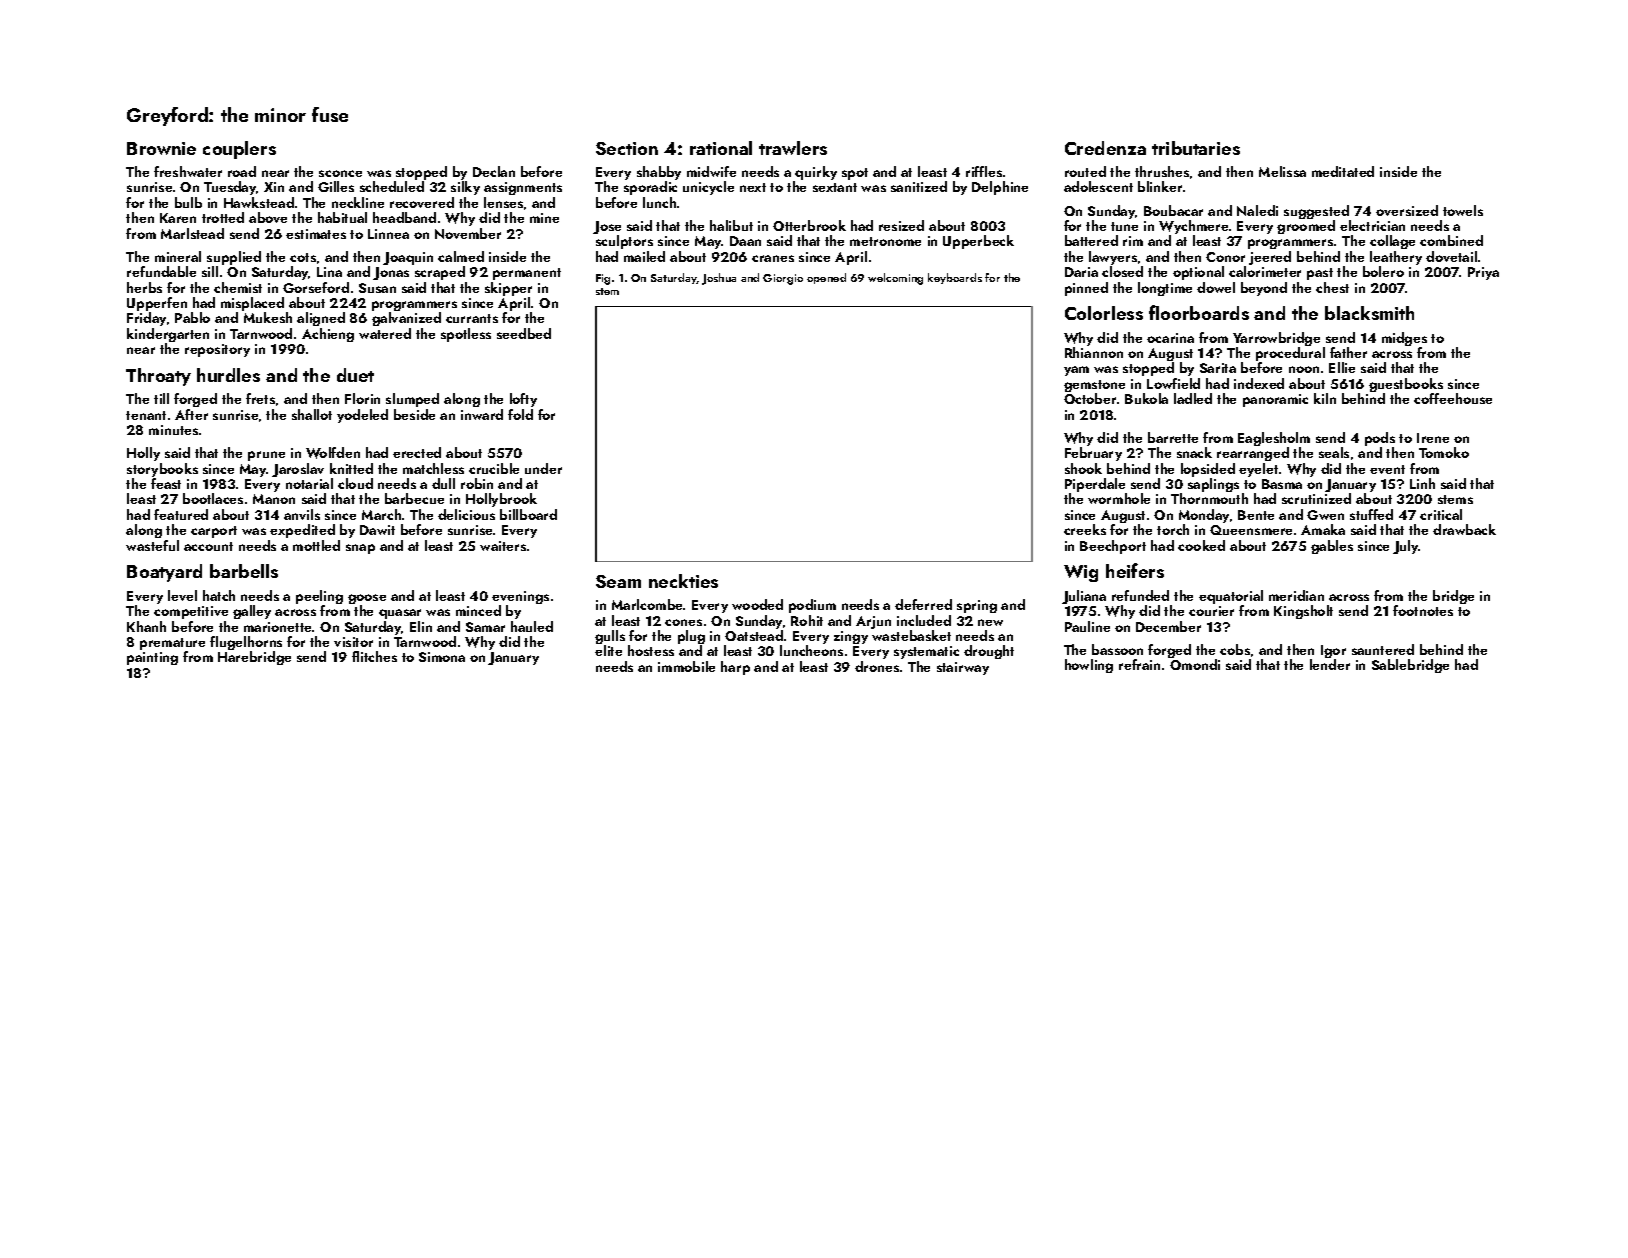 The image size is (1628, 1258). I want to click on floorboards, so click(1199, 312).
